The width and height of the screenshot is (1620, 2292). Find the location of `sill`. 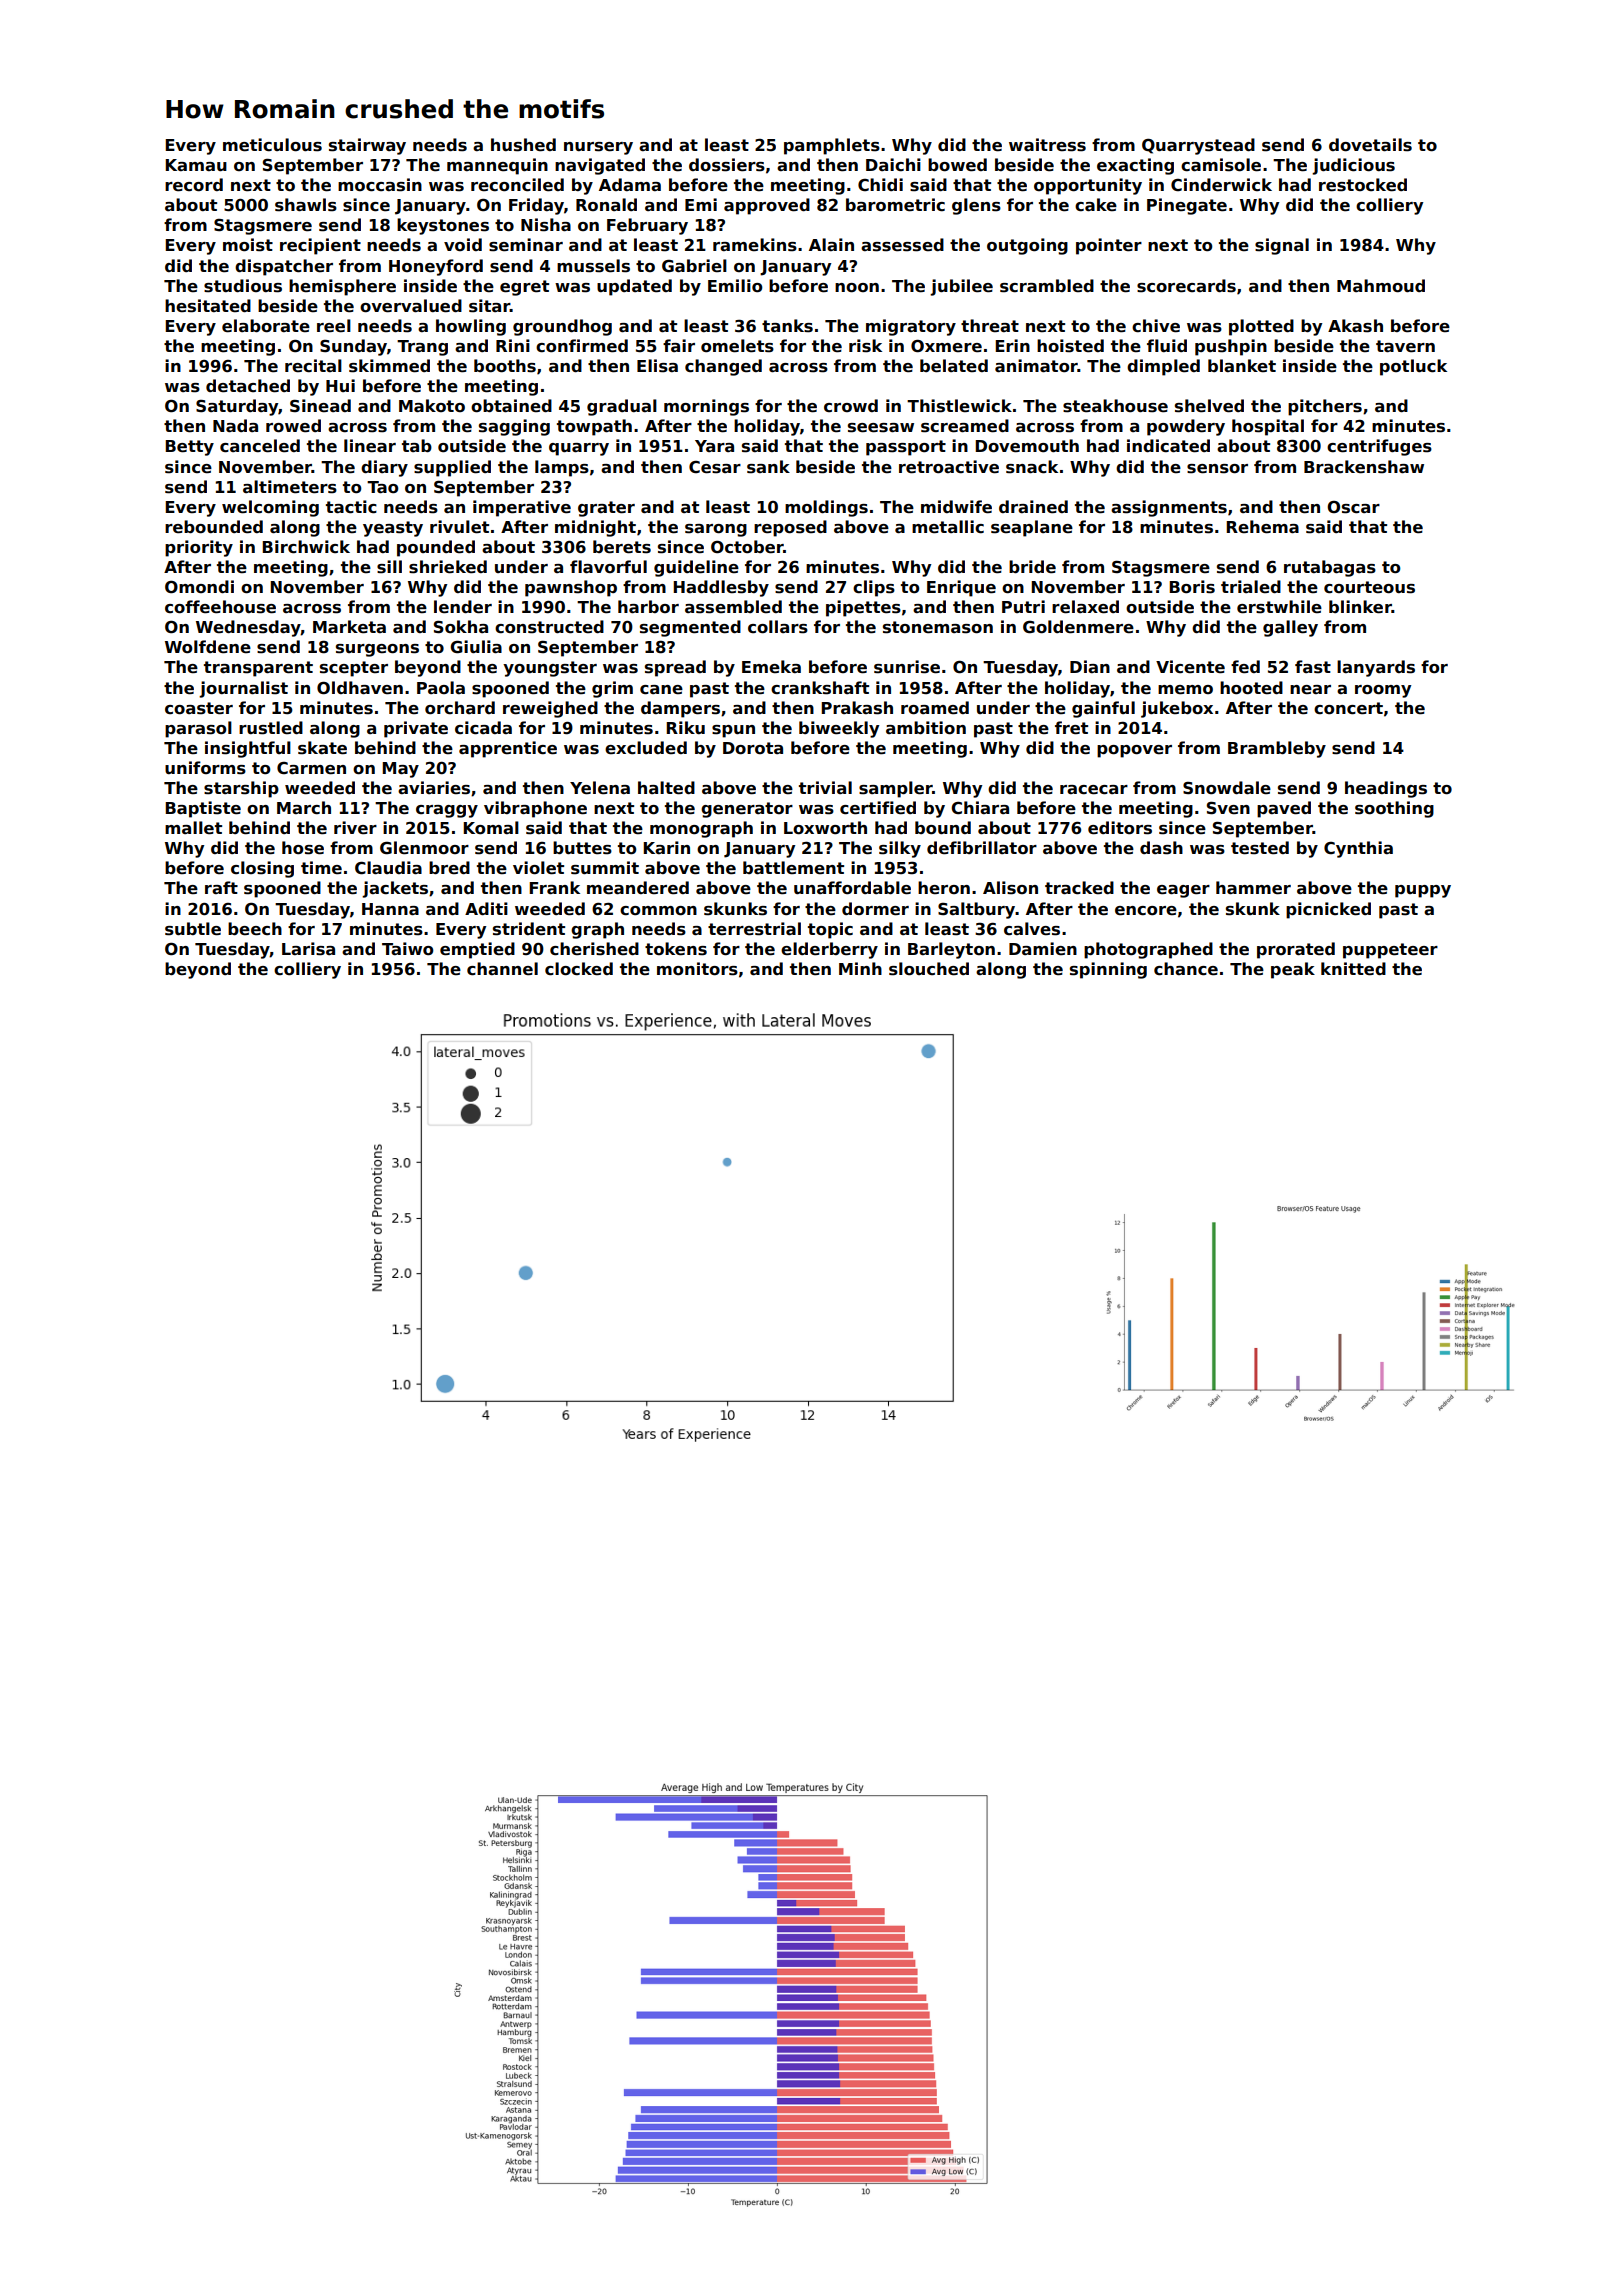

sill is located at coordinates (389, 567).
